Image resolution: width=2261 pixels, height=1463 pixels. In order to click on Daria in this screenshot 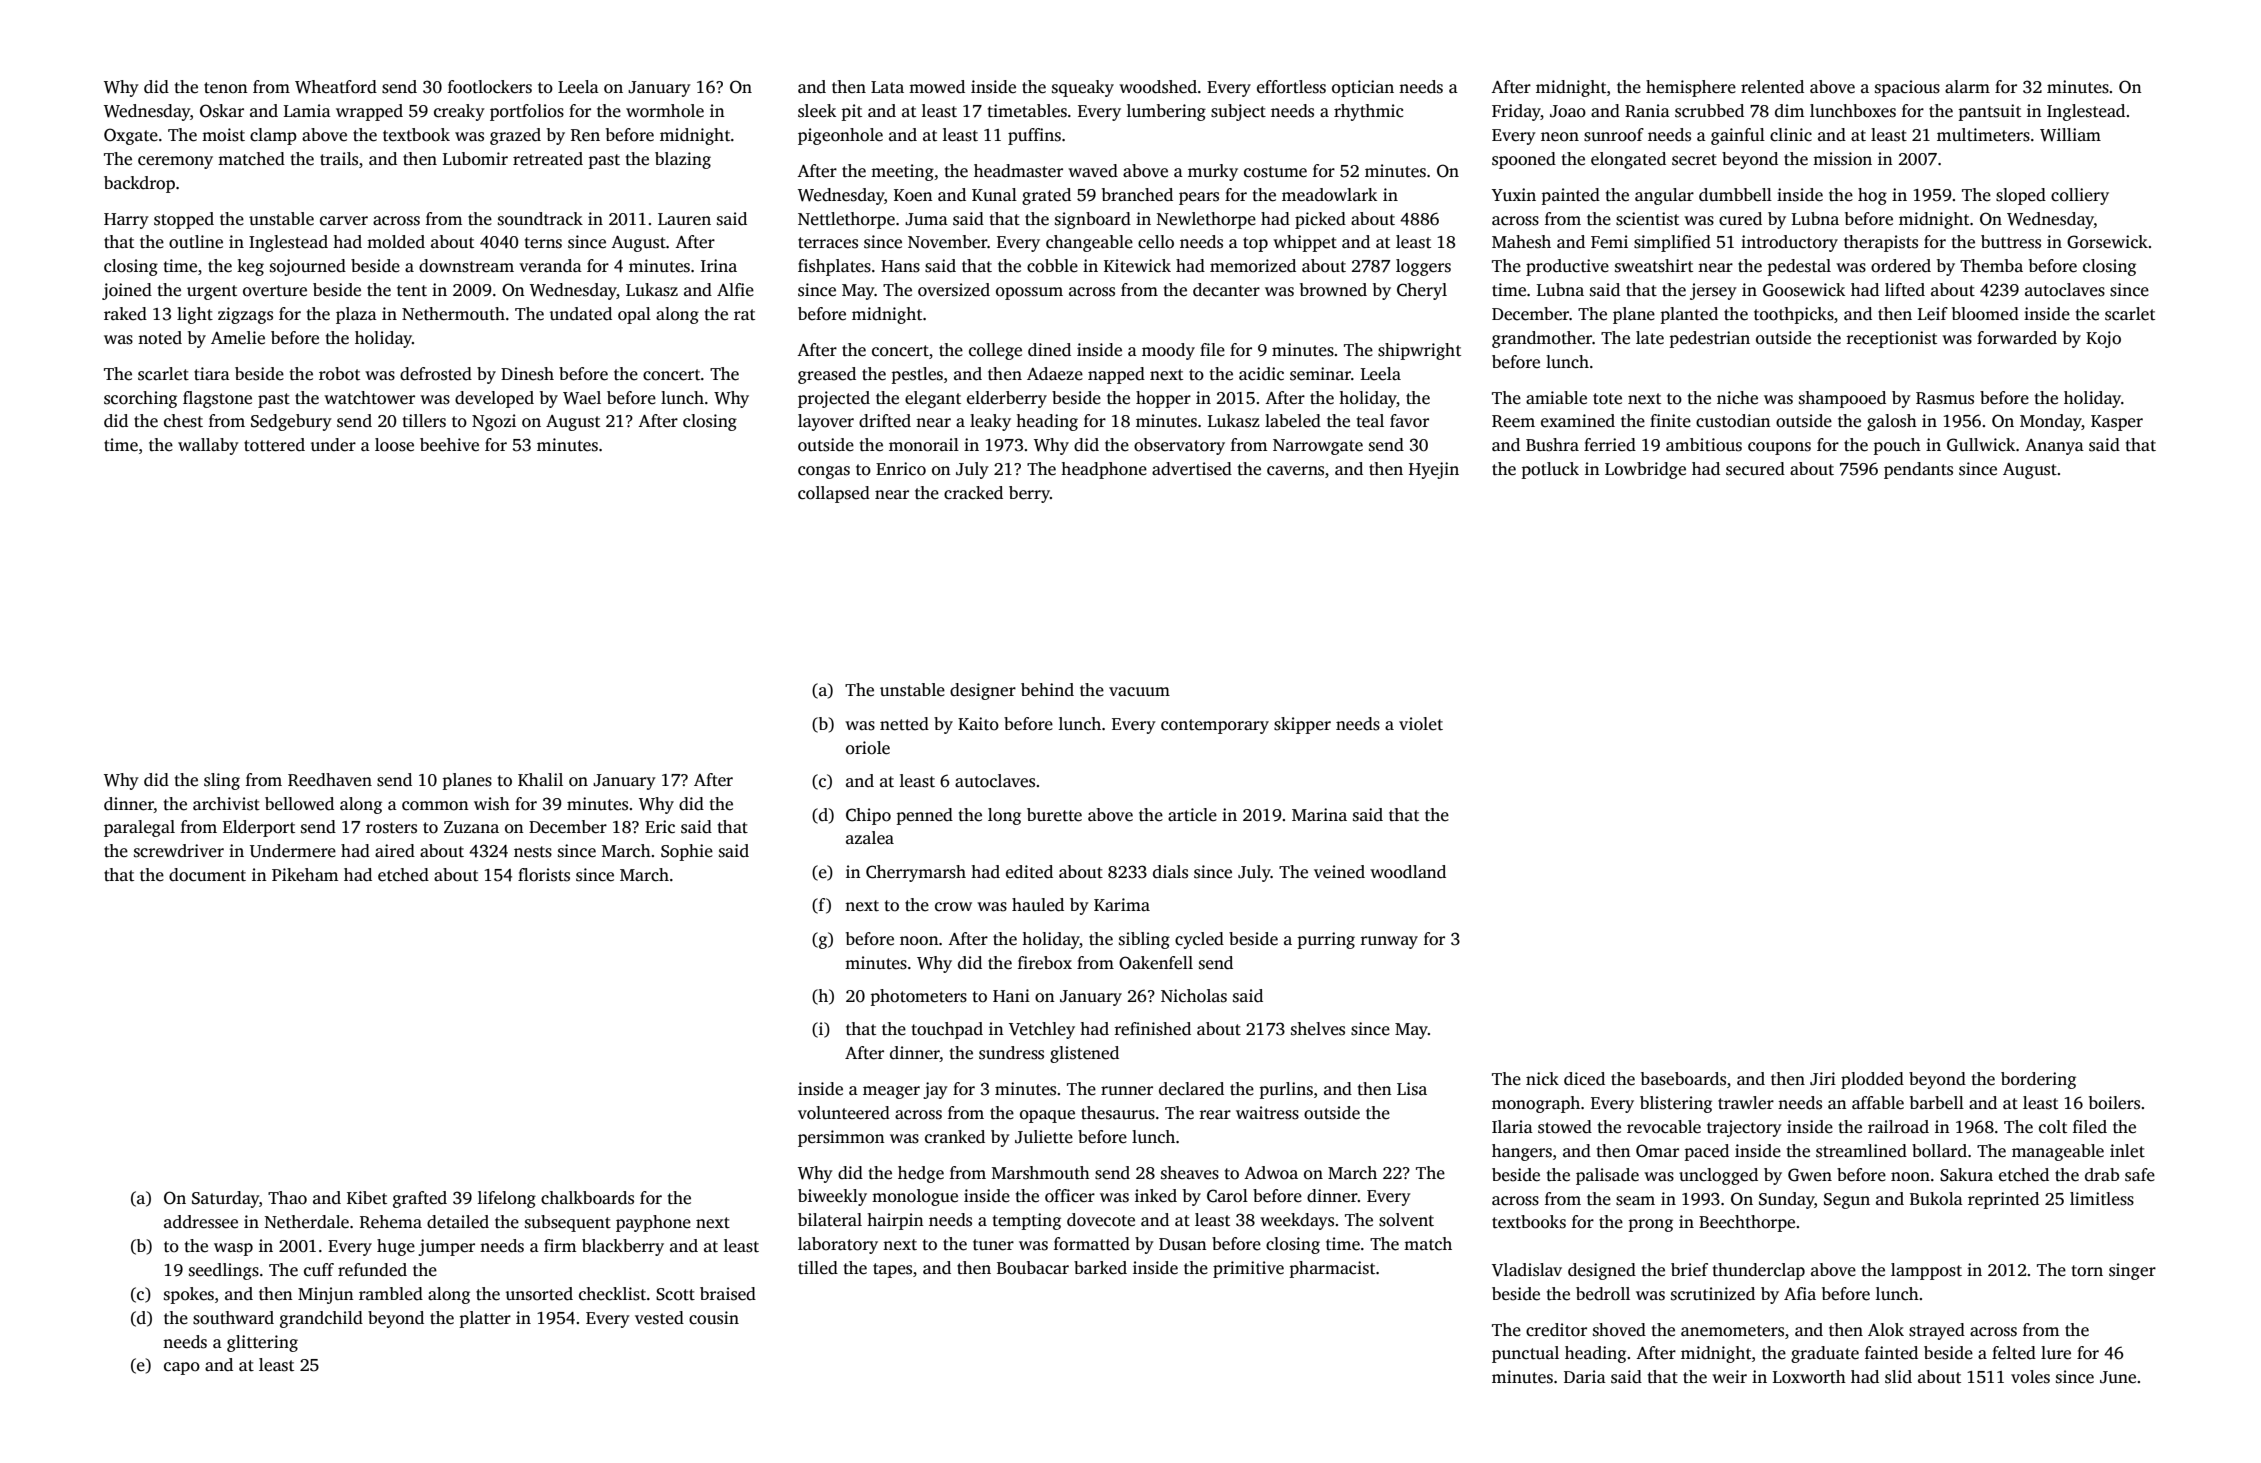, I will do `click(1585, 1376)`.
